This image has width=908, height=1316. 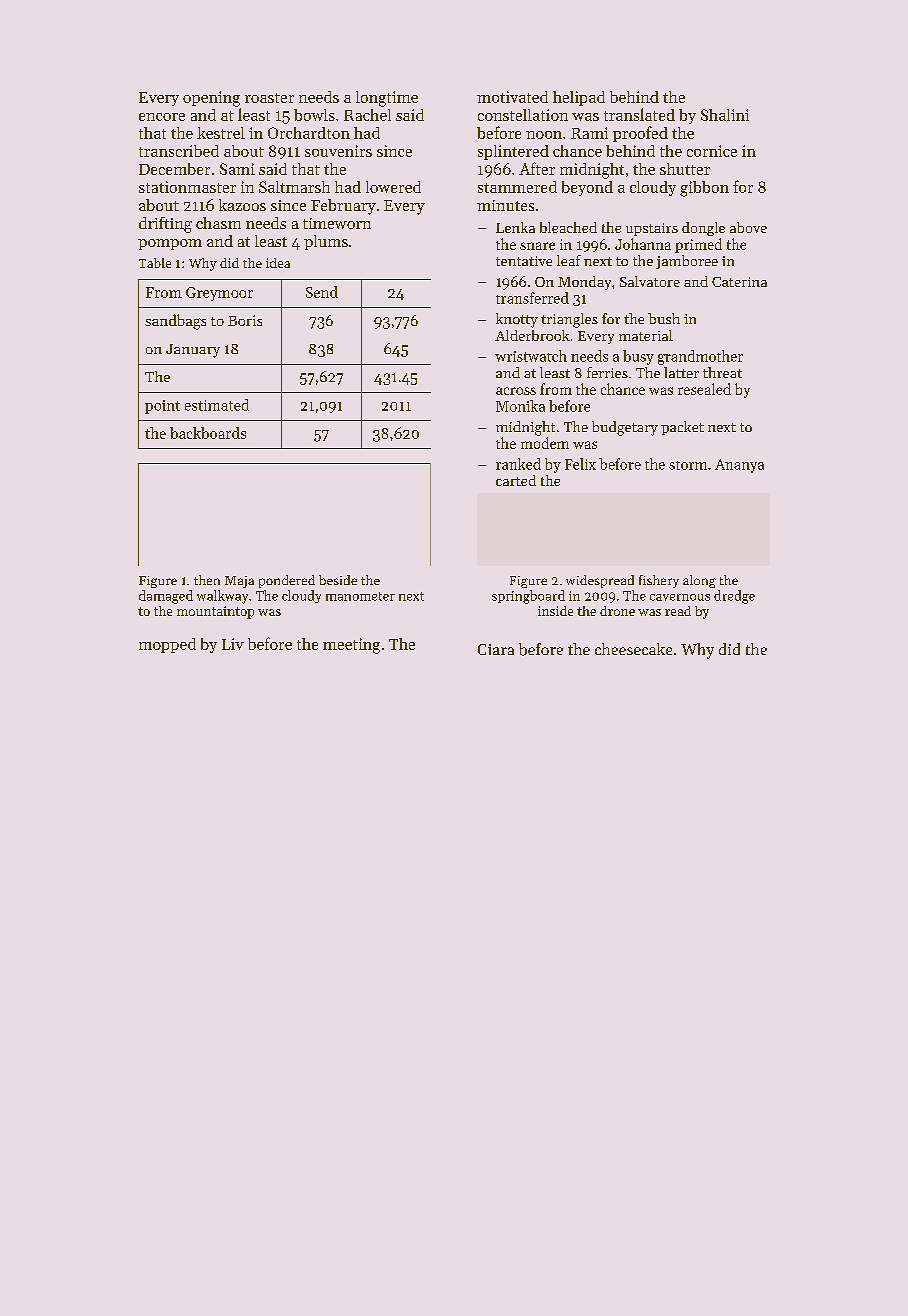 I want to click on opening, so click(x=211, y=99).
